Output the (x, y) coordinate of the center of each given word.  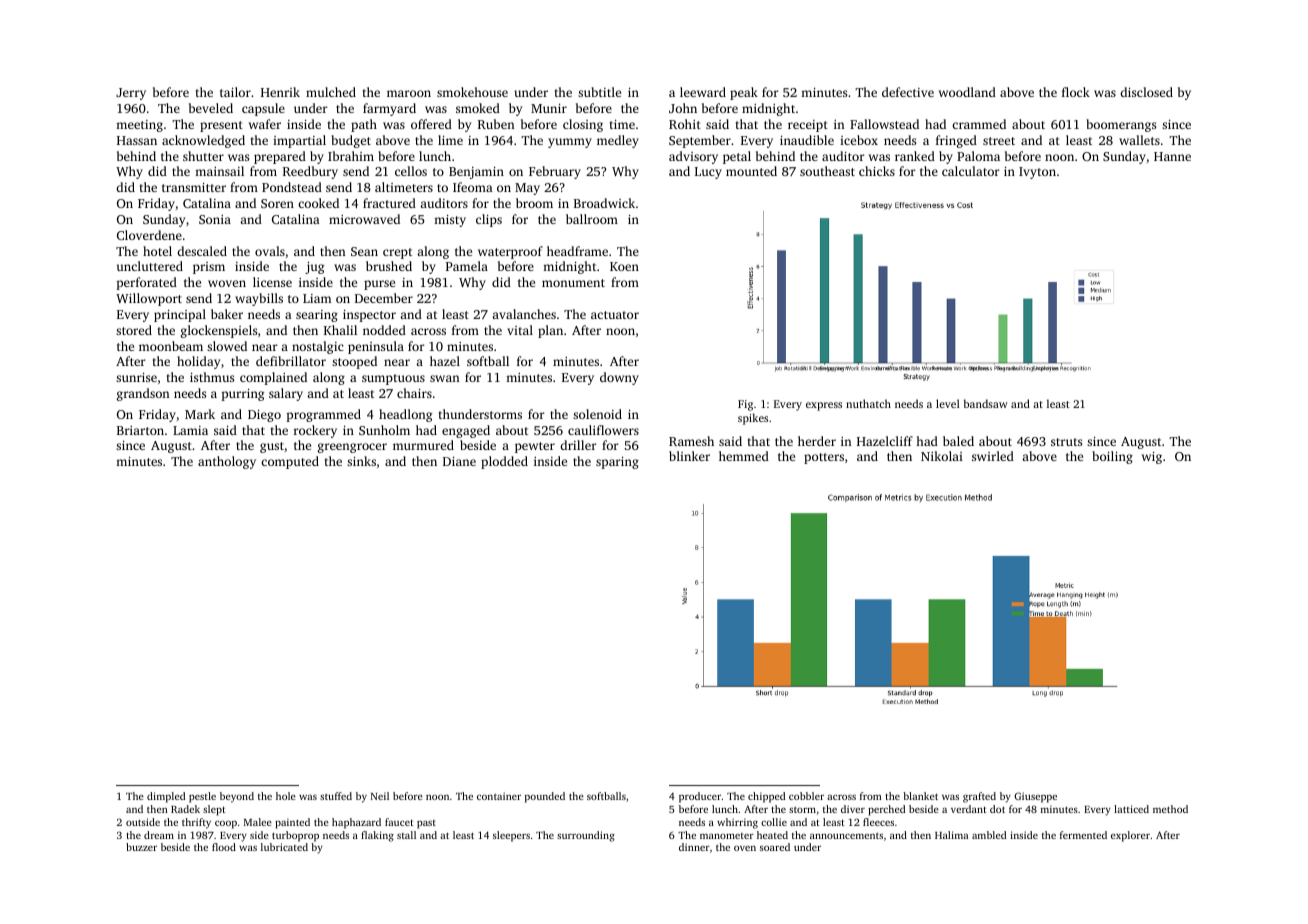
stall (406, 835)
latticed (1131, 809)
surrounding (586, 836)
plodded (504, 462)
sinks (361, 461)
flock (1076, 92)
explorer (1130, 836)
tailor (235, 92)
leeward (703, 92)
